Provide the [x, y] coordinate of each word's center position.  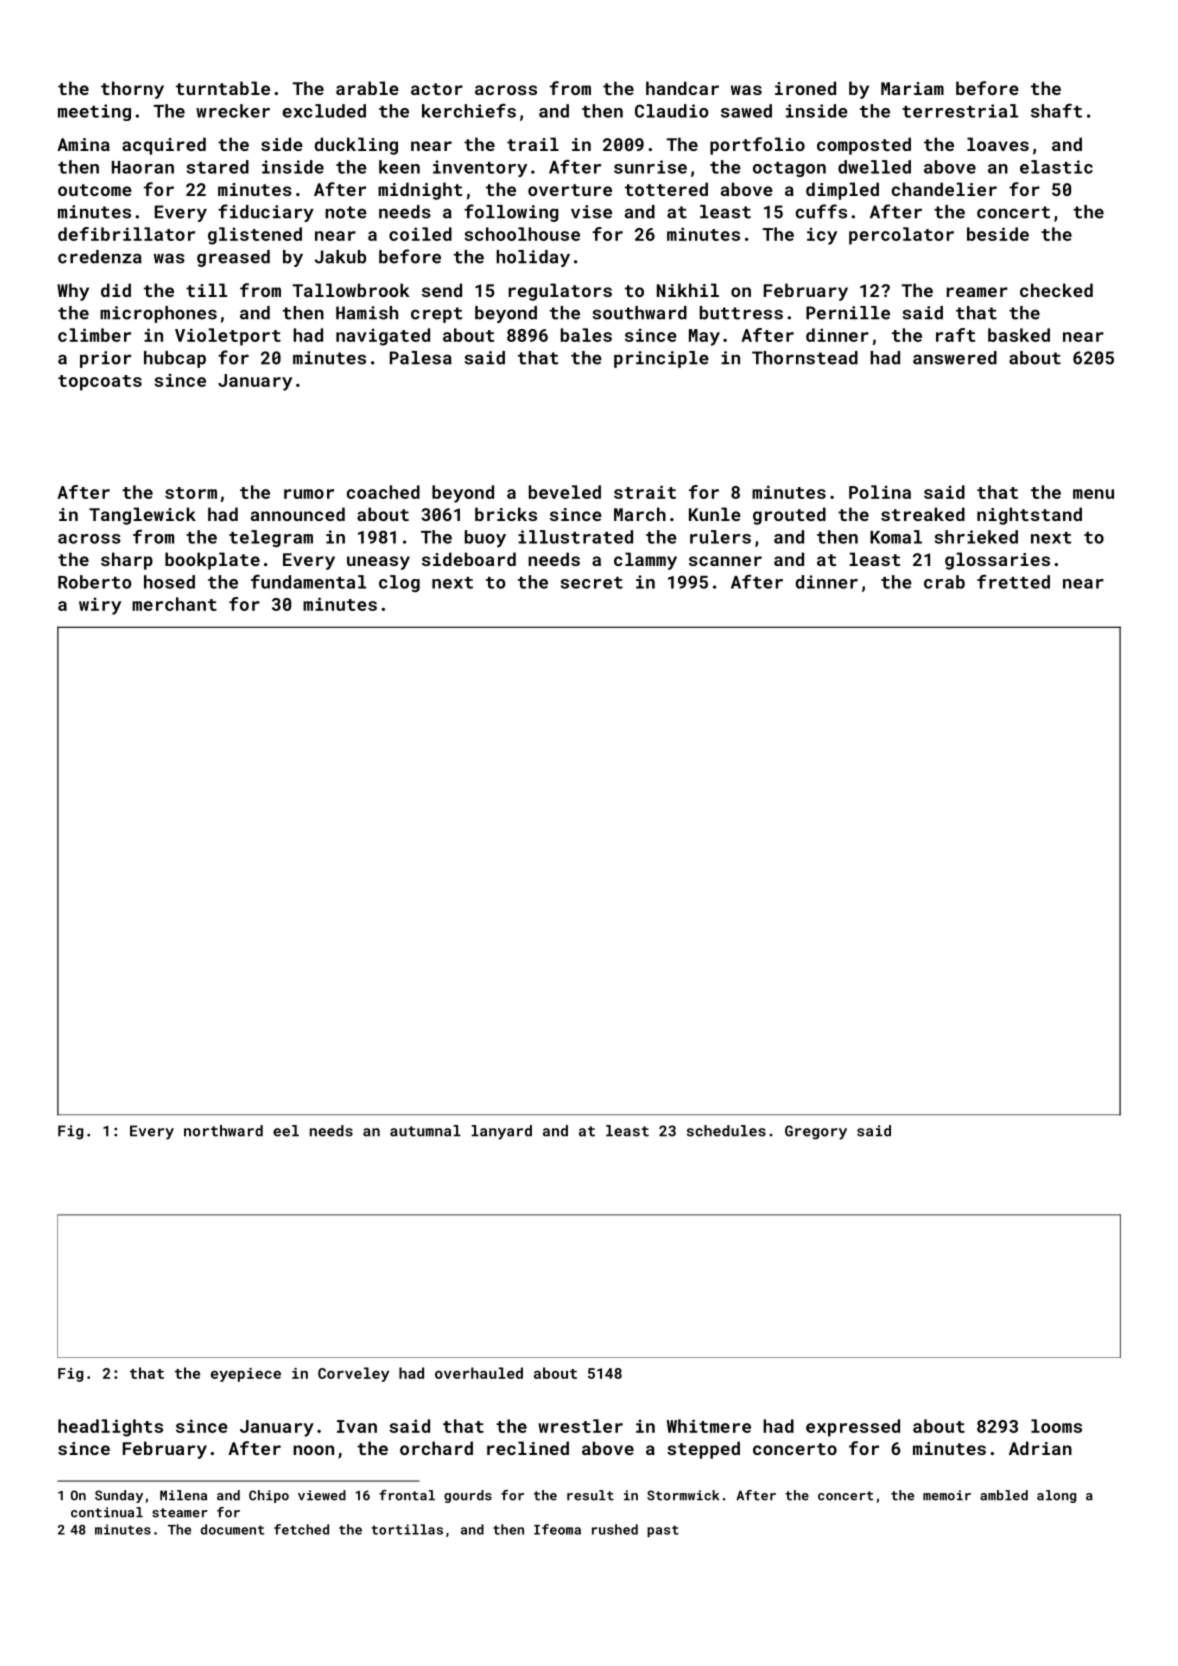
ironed [805, 88]
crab [944, 582]
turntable [223, 88]
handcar [682, 88]
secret [592, 583]
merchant [174, 604]
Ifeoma [557, 1529]
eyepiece [246, 1375]
